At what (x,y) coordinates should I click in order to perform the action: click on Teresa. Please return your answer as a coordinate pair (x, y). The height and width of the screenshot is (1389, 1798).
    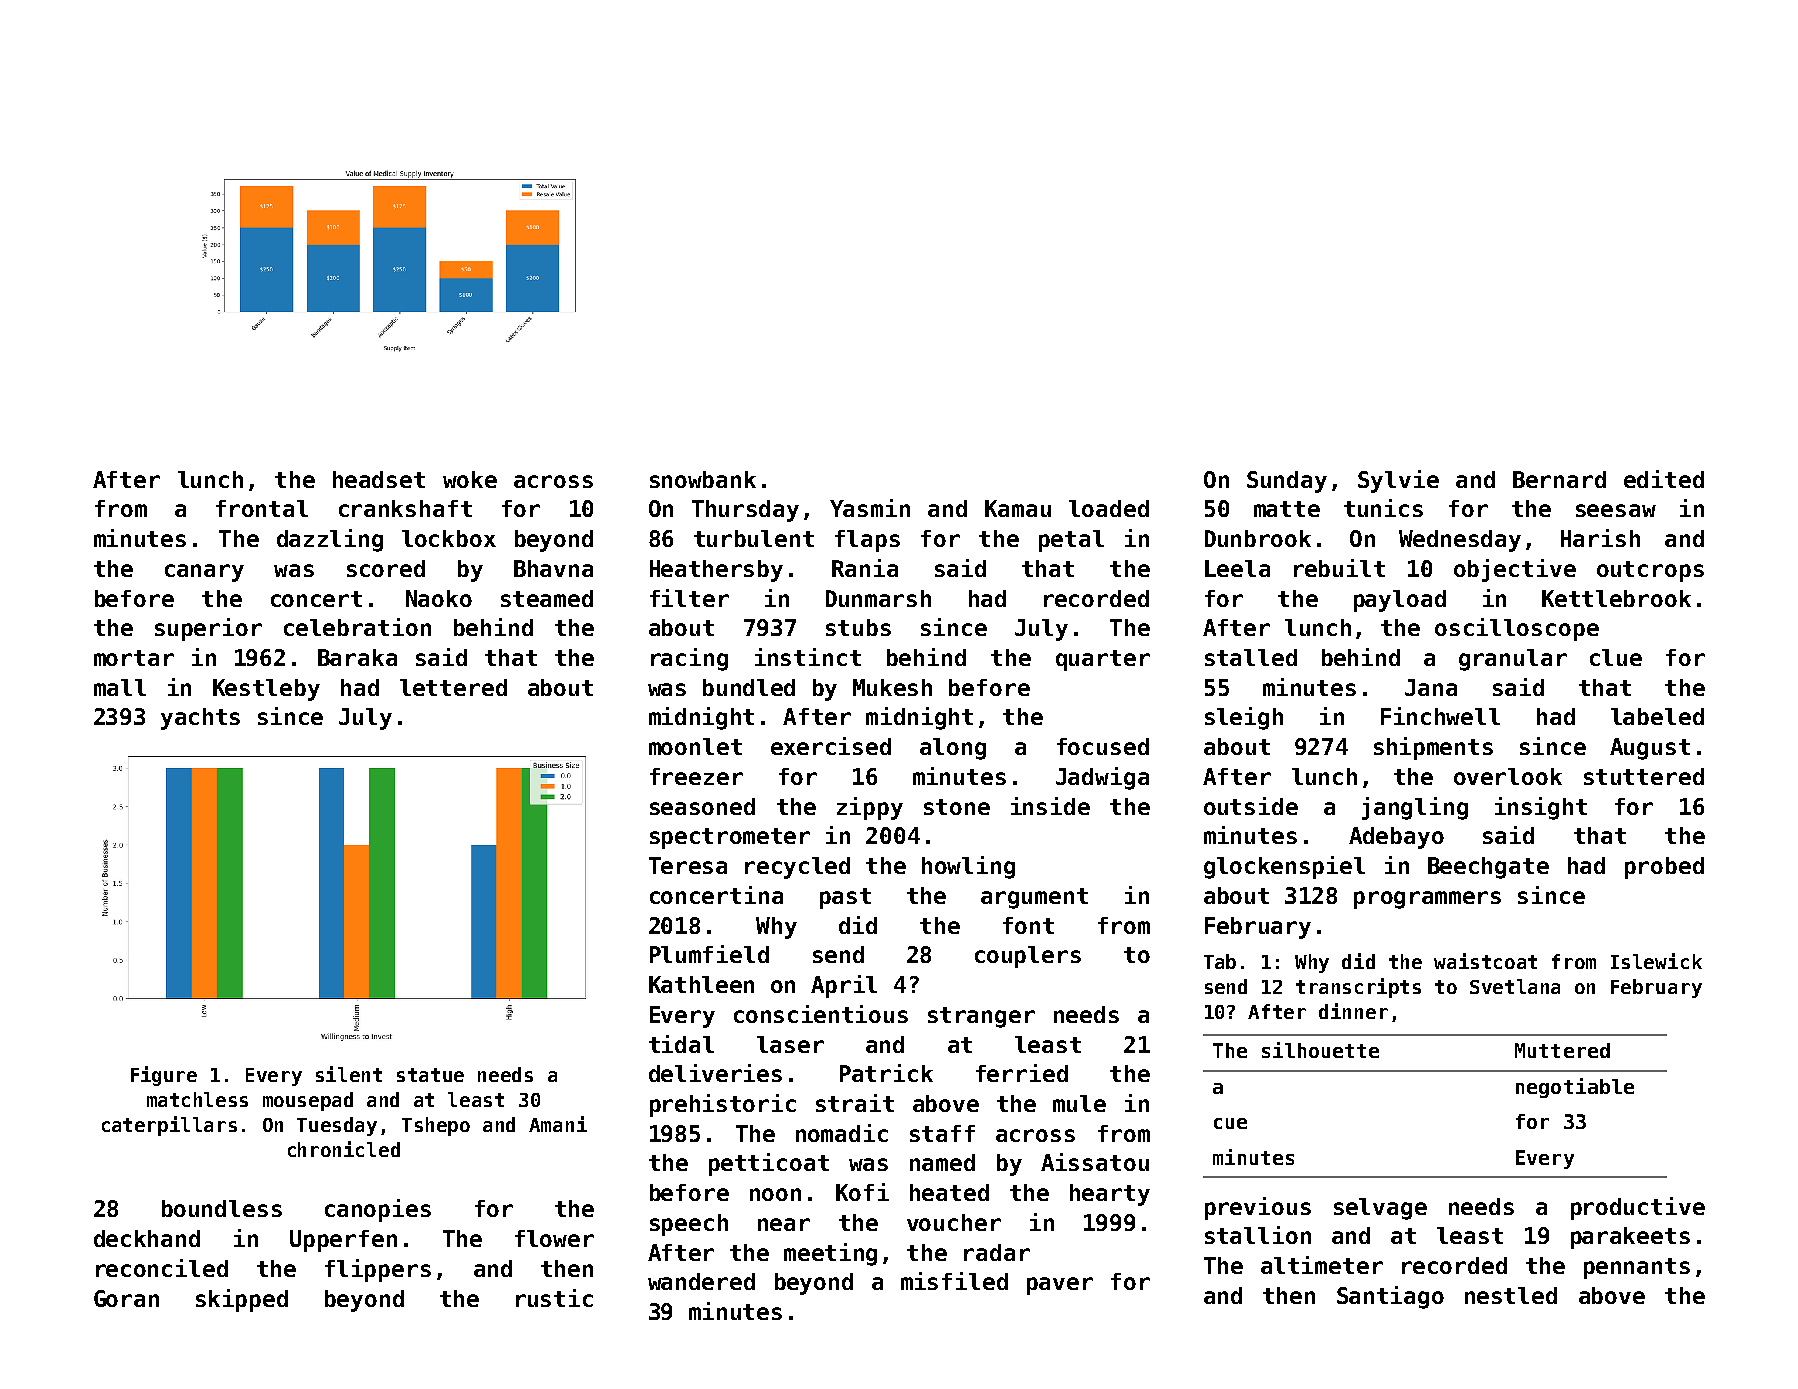
    Looking at the image, I should click on (688, 865).
